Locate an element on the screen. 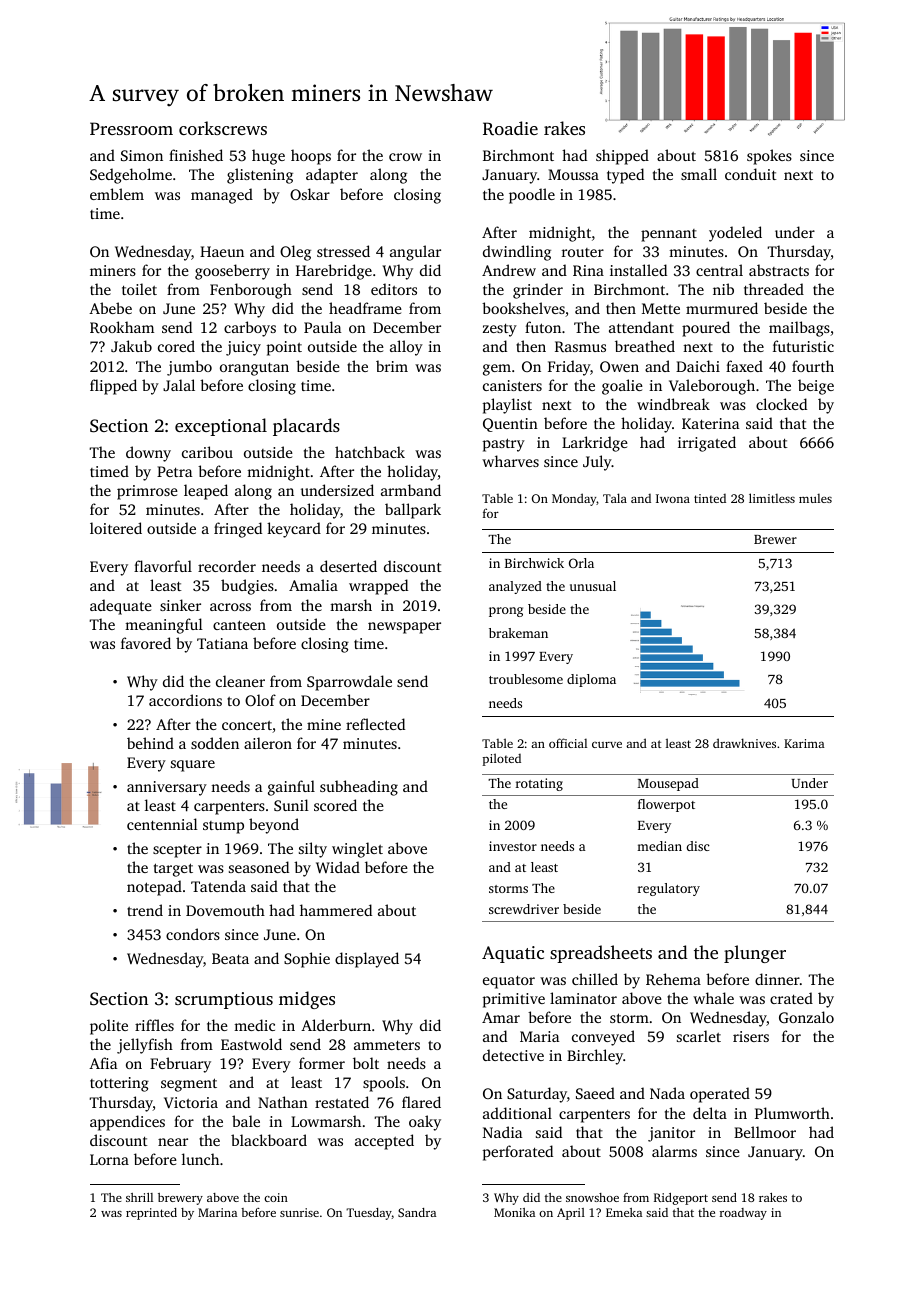 This screenshot has height=1308, width=924. limitless is located at coordinates (772, 498).
